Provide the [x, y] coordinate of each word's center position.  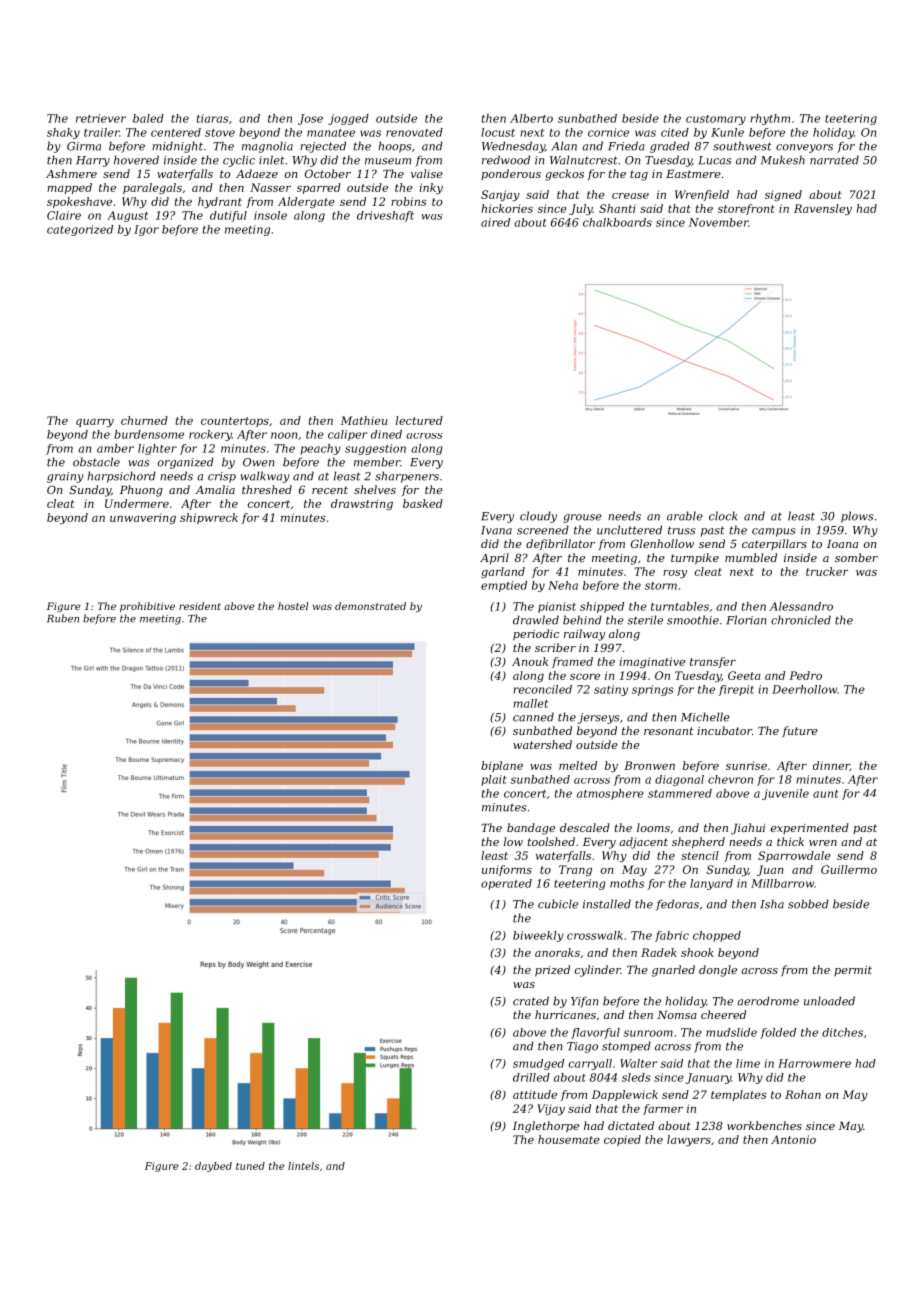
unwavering [143, 519]
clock [723, 516]
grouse [582, 518]
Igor [146, 230]
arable [685, 516]
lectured [419, 420]
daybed [213, 1167]
